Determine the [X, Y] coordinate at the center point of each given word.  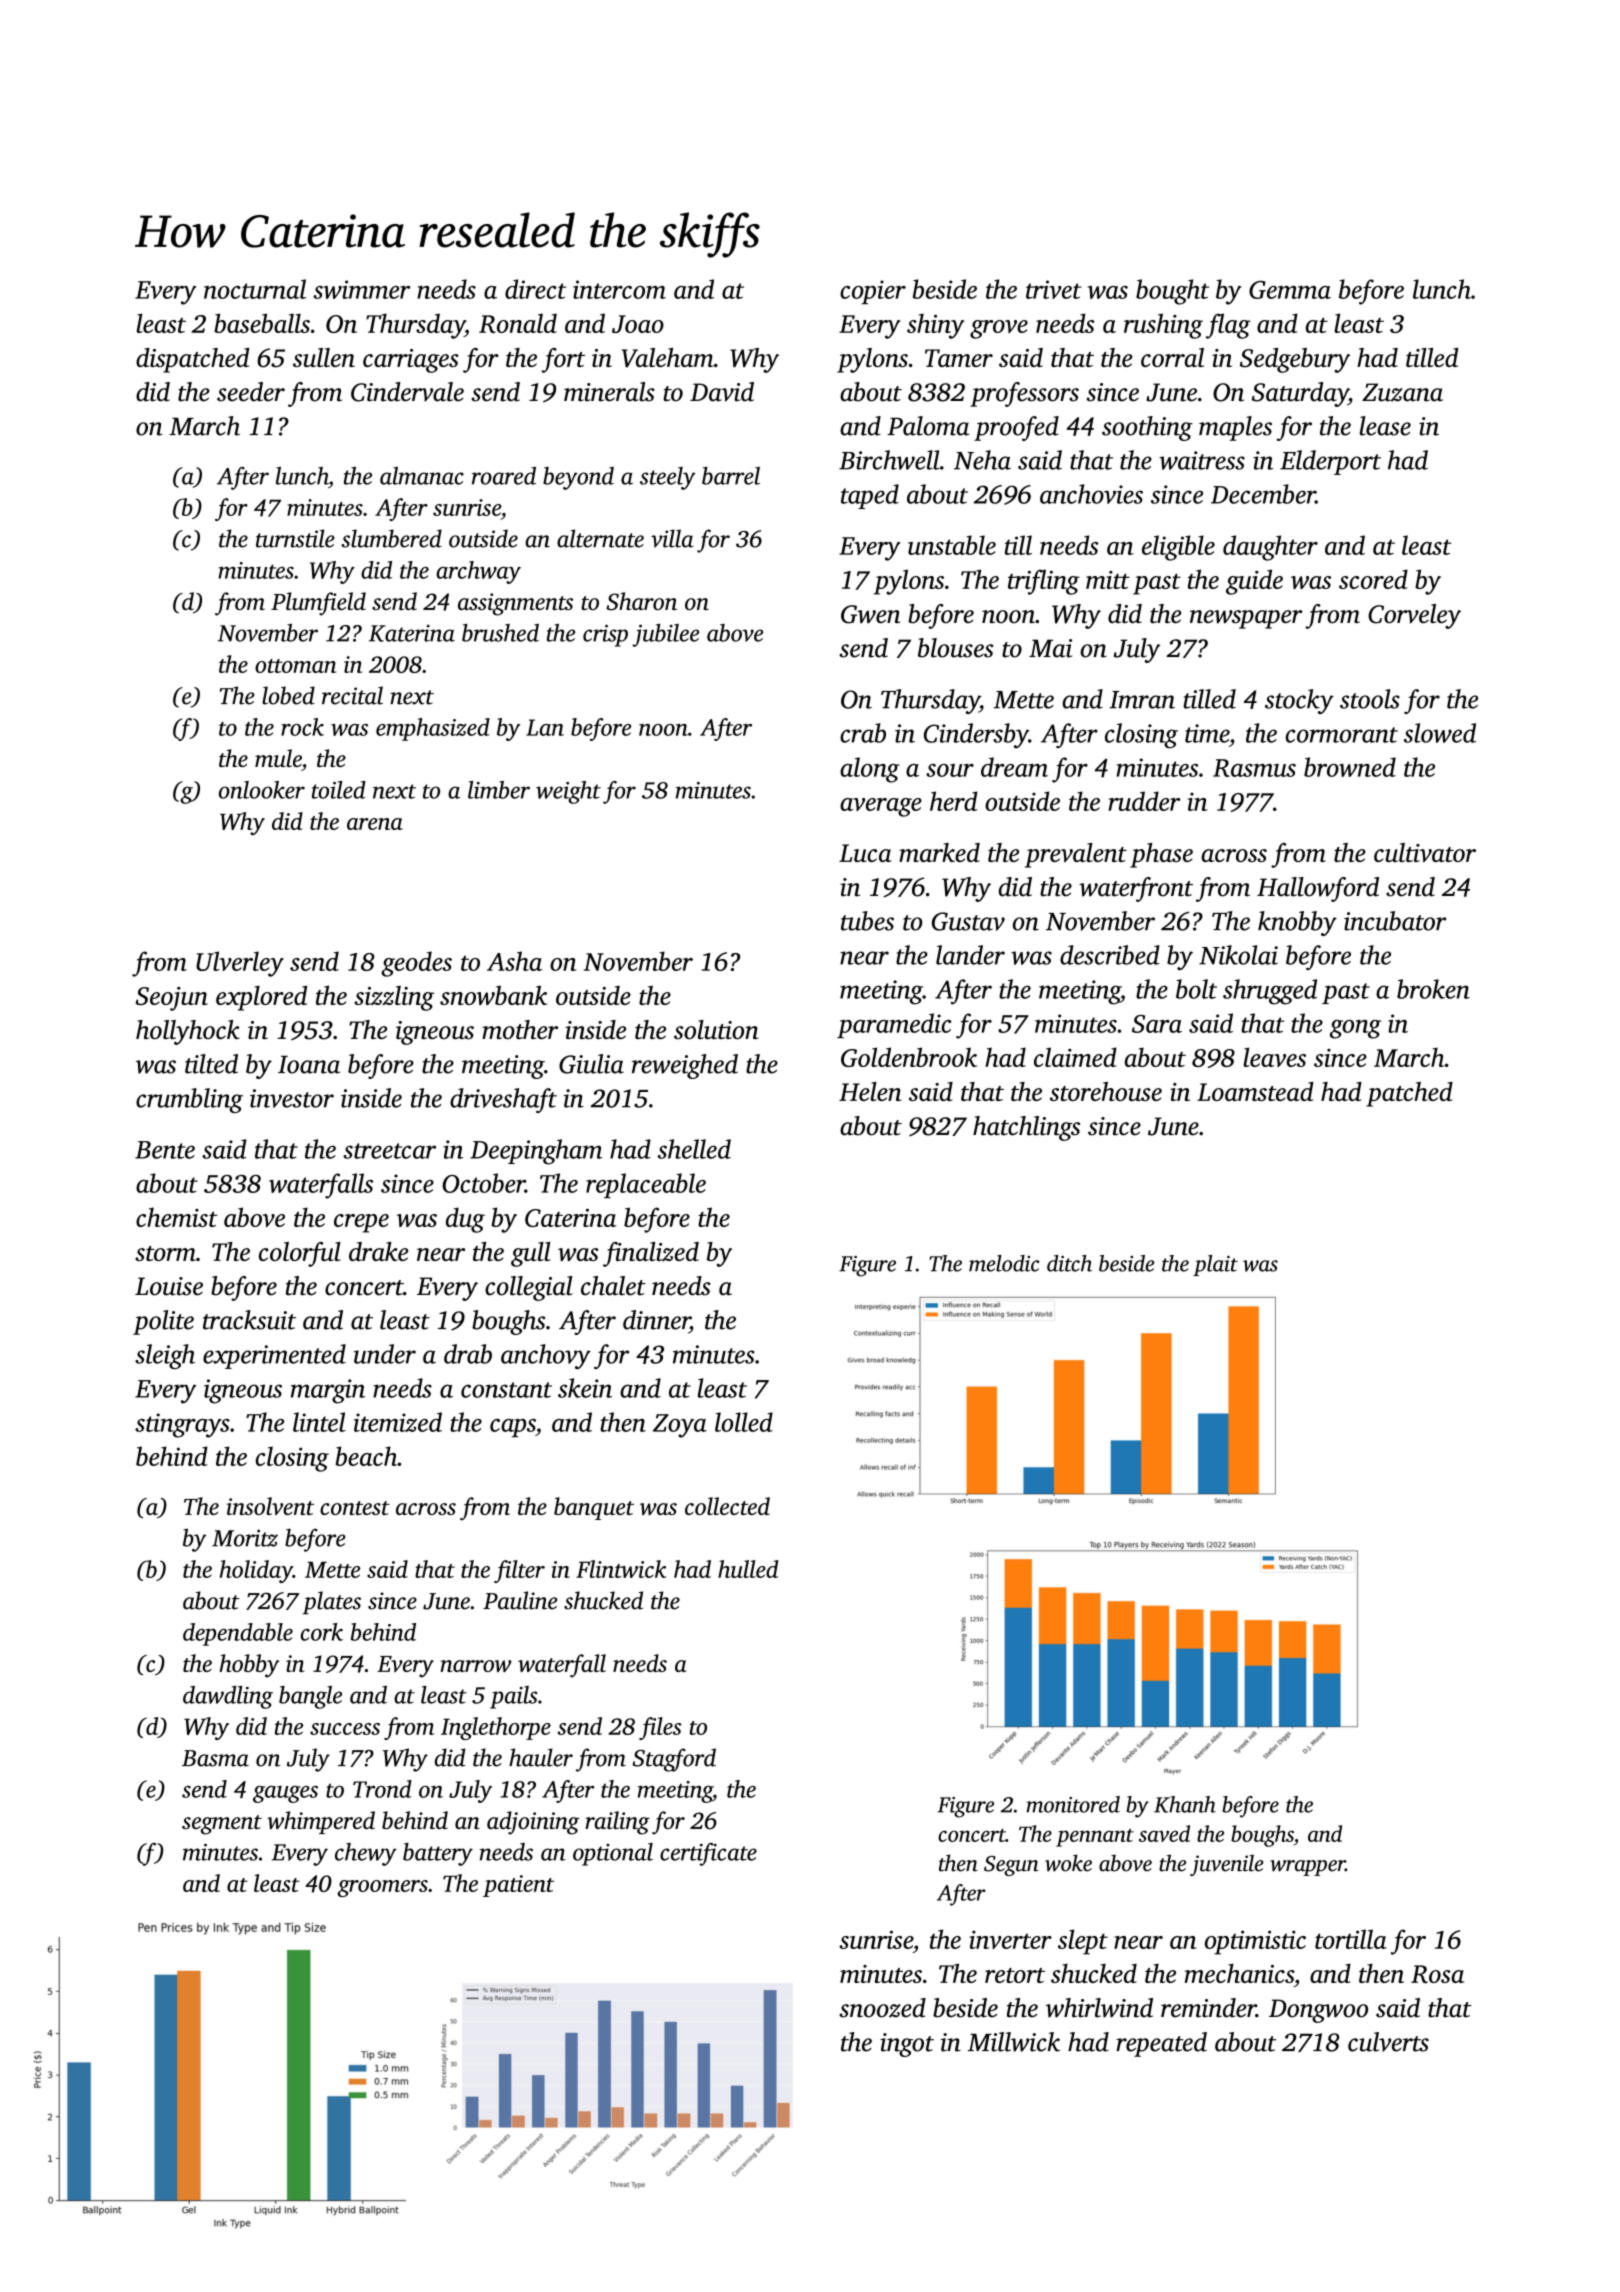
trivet [1053, 289]
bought [1172, 292]
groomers [382, 1888]
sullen [324, 357]
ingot [907, 2045]
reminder [1208, 2008]
